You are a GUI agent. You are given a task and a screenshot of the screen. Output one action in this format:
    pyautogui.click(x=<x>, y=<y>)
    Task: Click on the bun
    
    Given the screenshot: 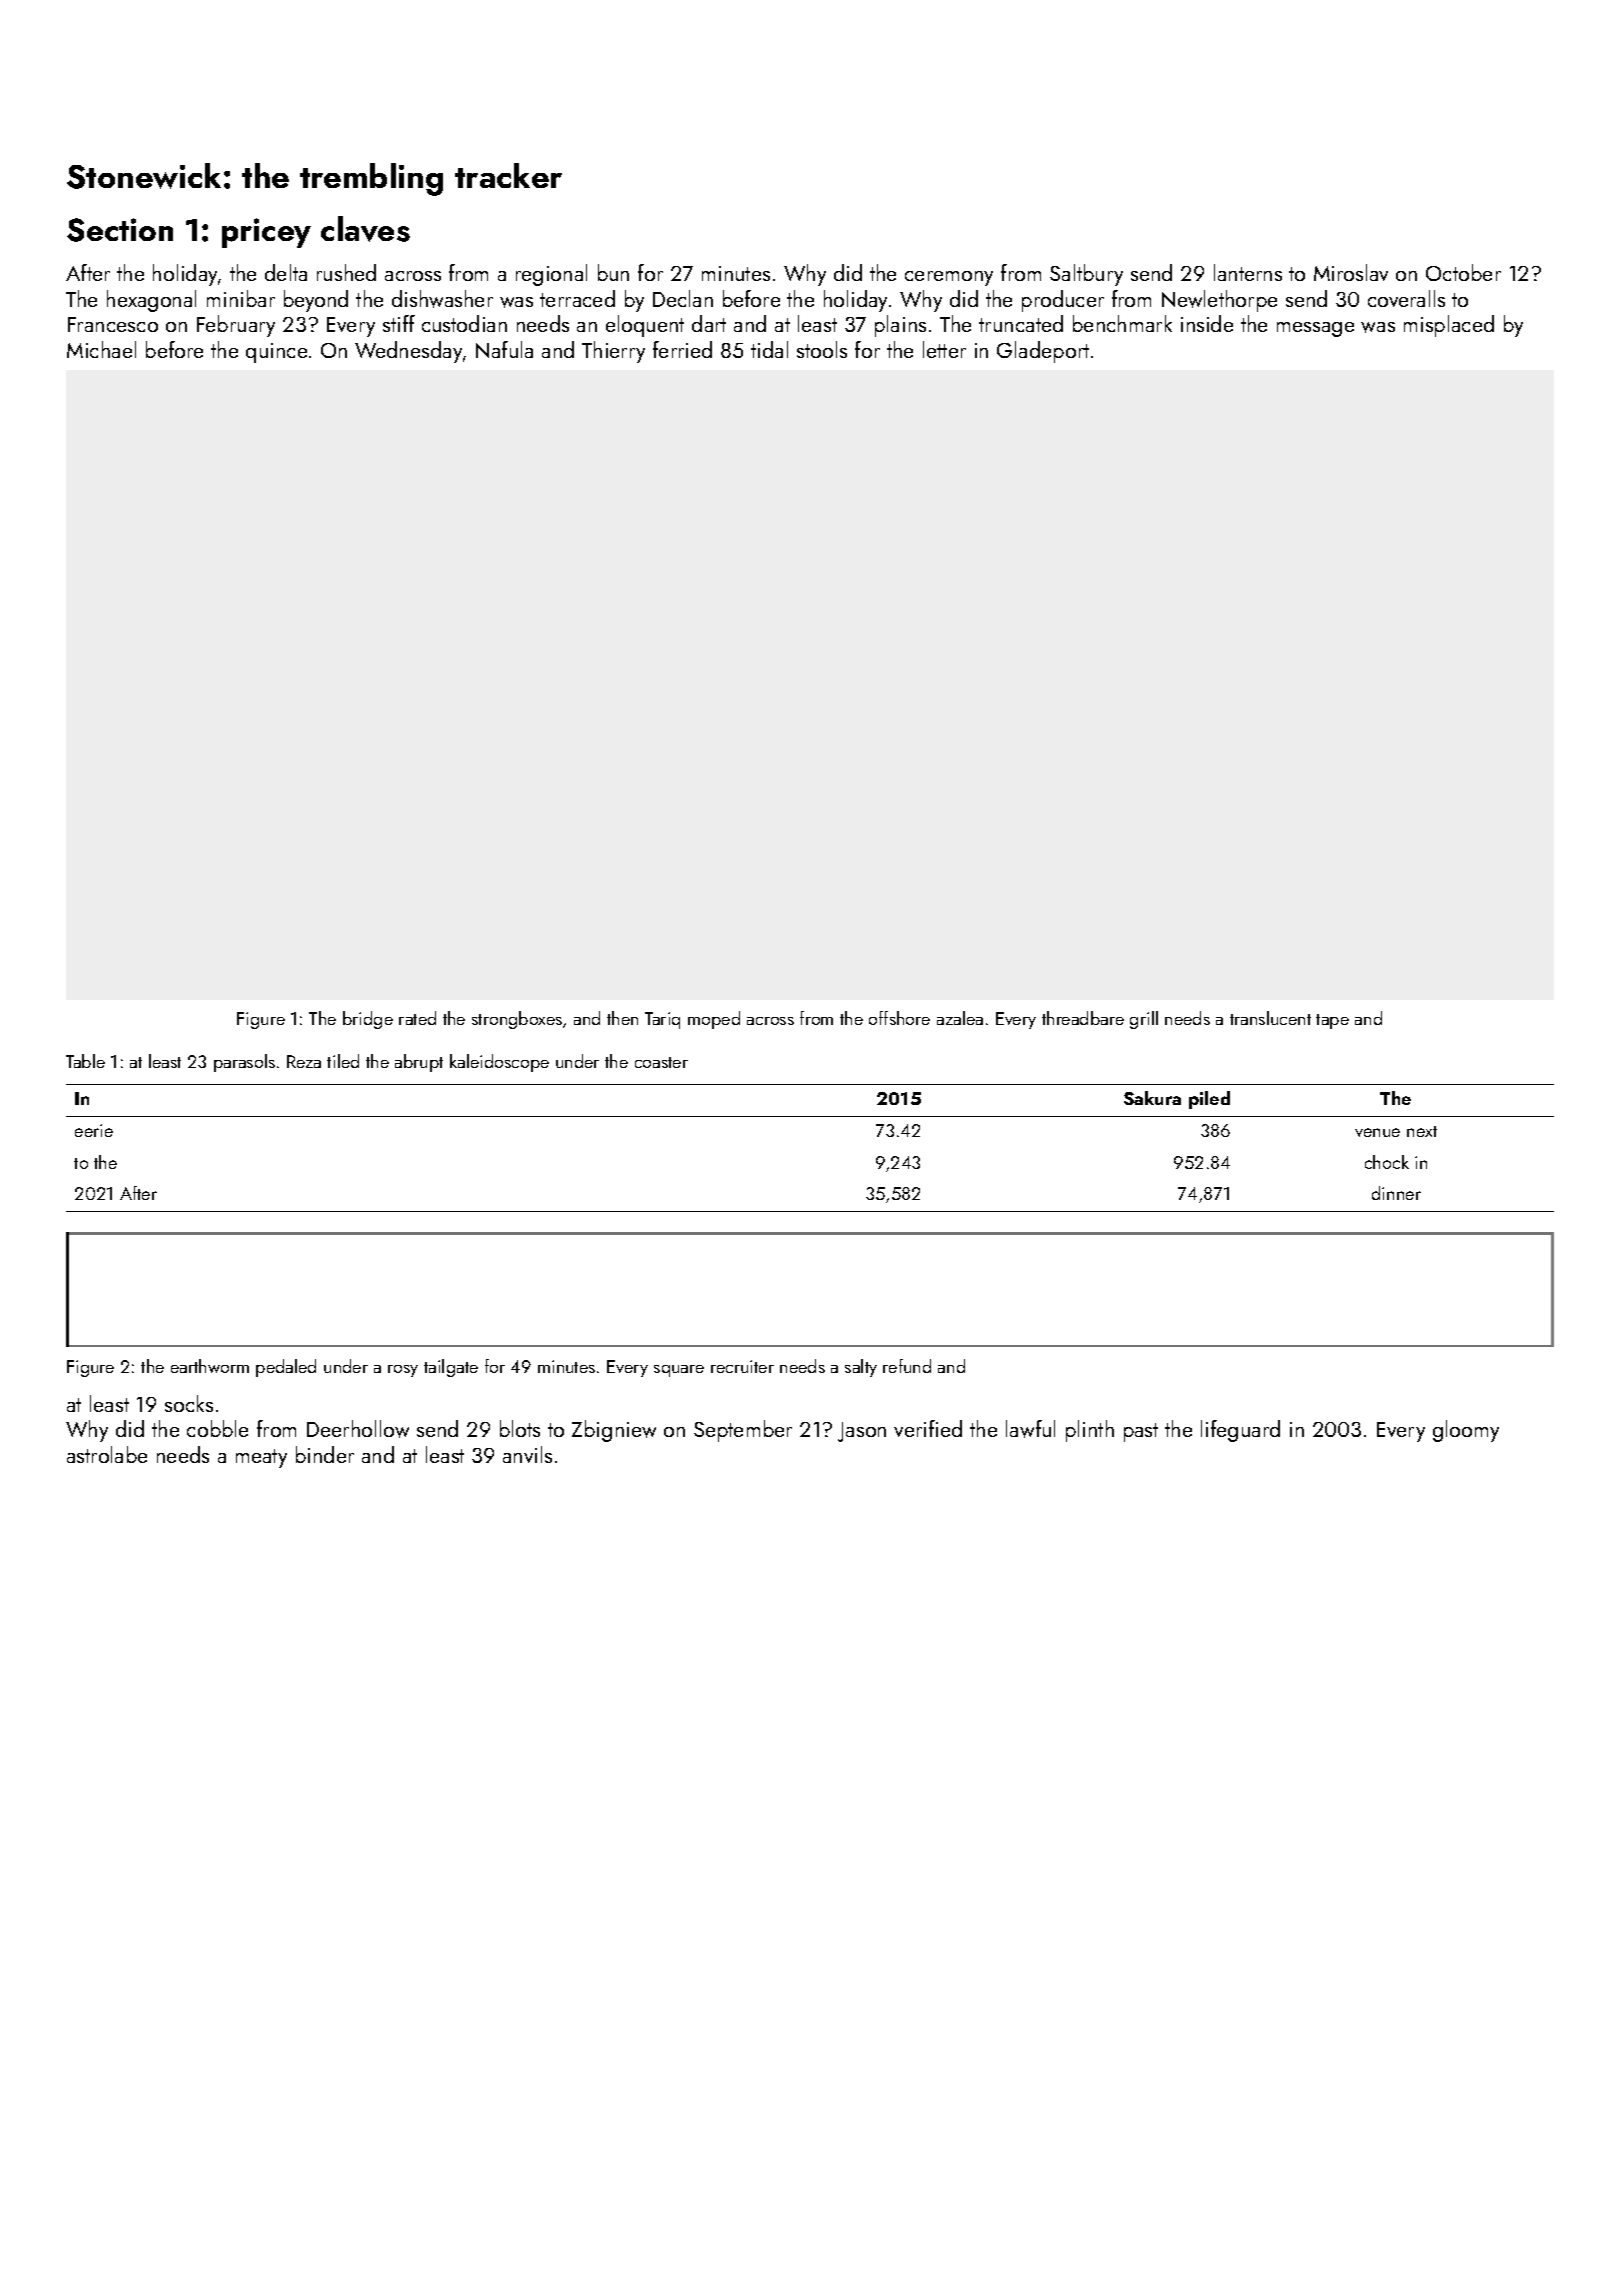 What is the action you would take?
    pyautogui.click(x=613, y=272)
